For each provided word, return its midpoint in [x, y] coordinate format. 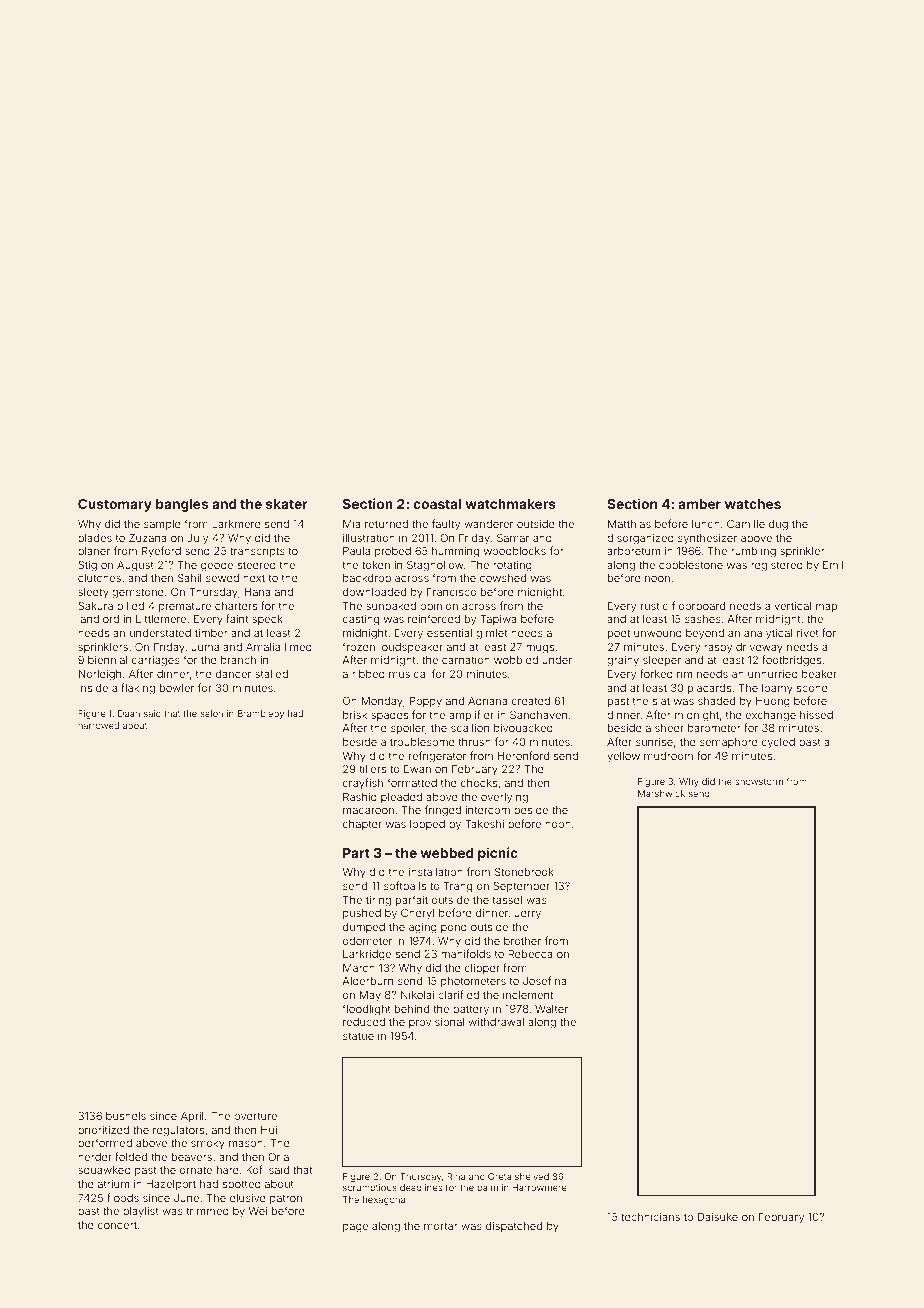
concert [117, 1225]
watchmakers [511, 504]
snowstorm [759, 781]
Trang [458, 887]
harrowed [98, 725]
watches [753, 504]
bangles [182, 505]
